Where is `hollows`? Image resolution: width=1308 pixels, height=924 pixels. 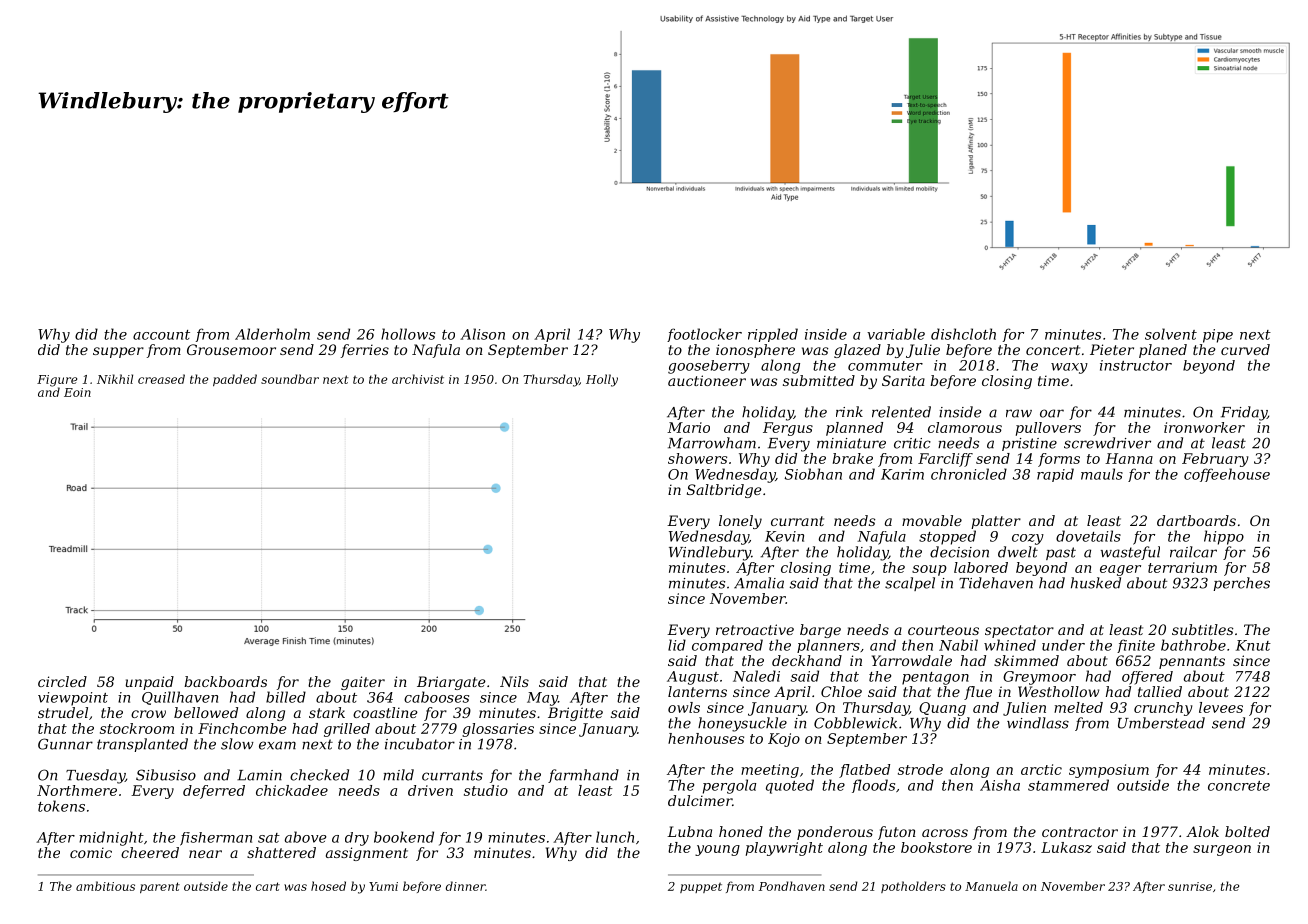 hollows is located at coordinates (408, 334).
